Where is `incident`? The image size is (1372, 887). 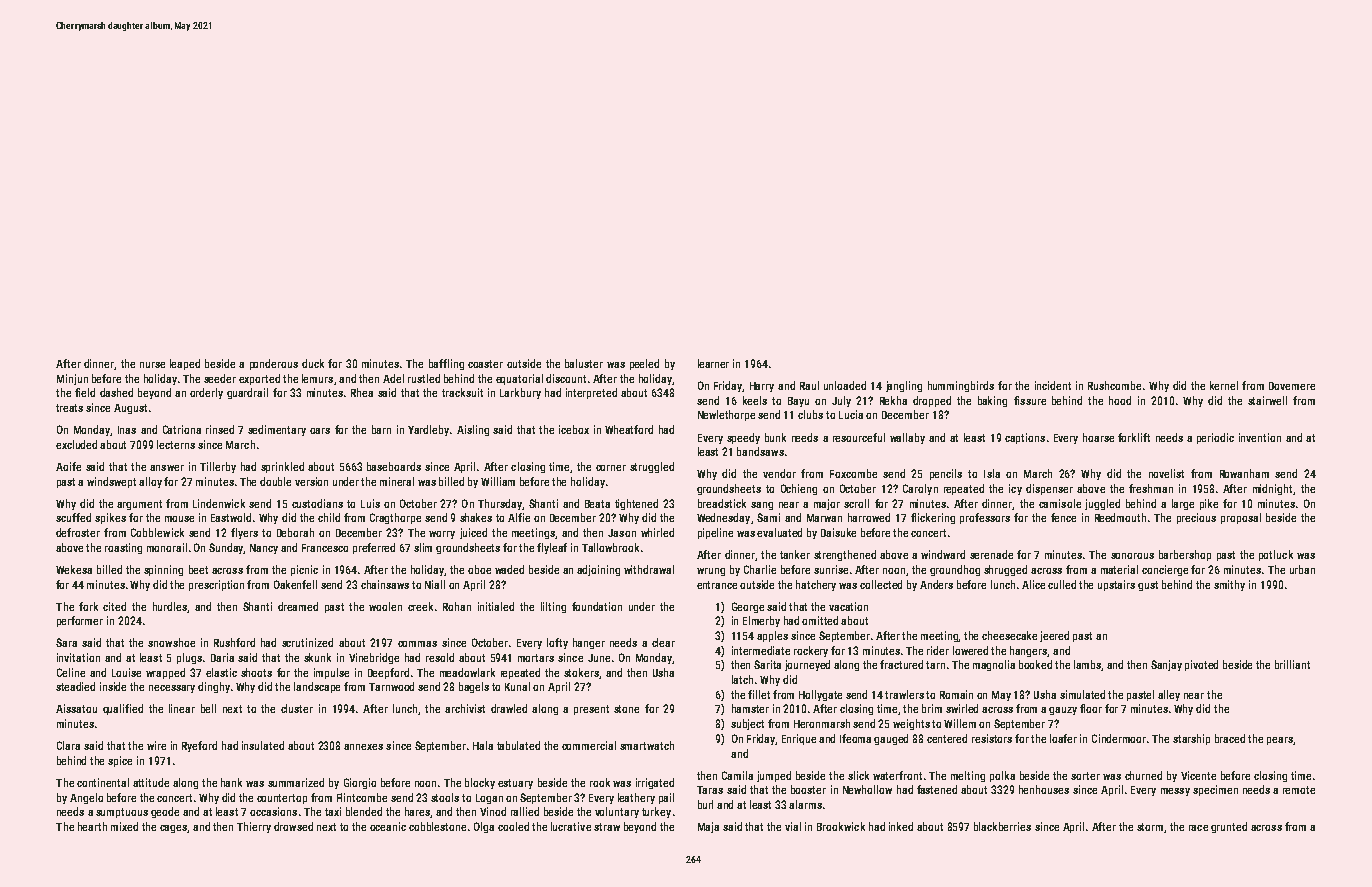
incident is located at coordinates (1053, 385).
